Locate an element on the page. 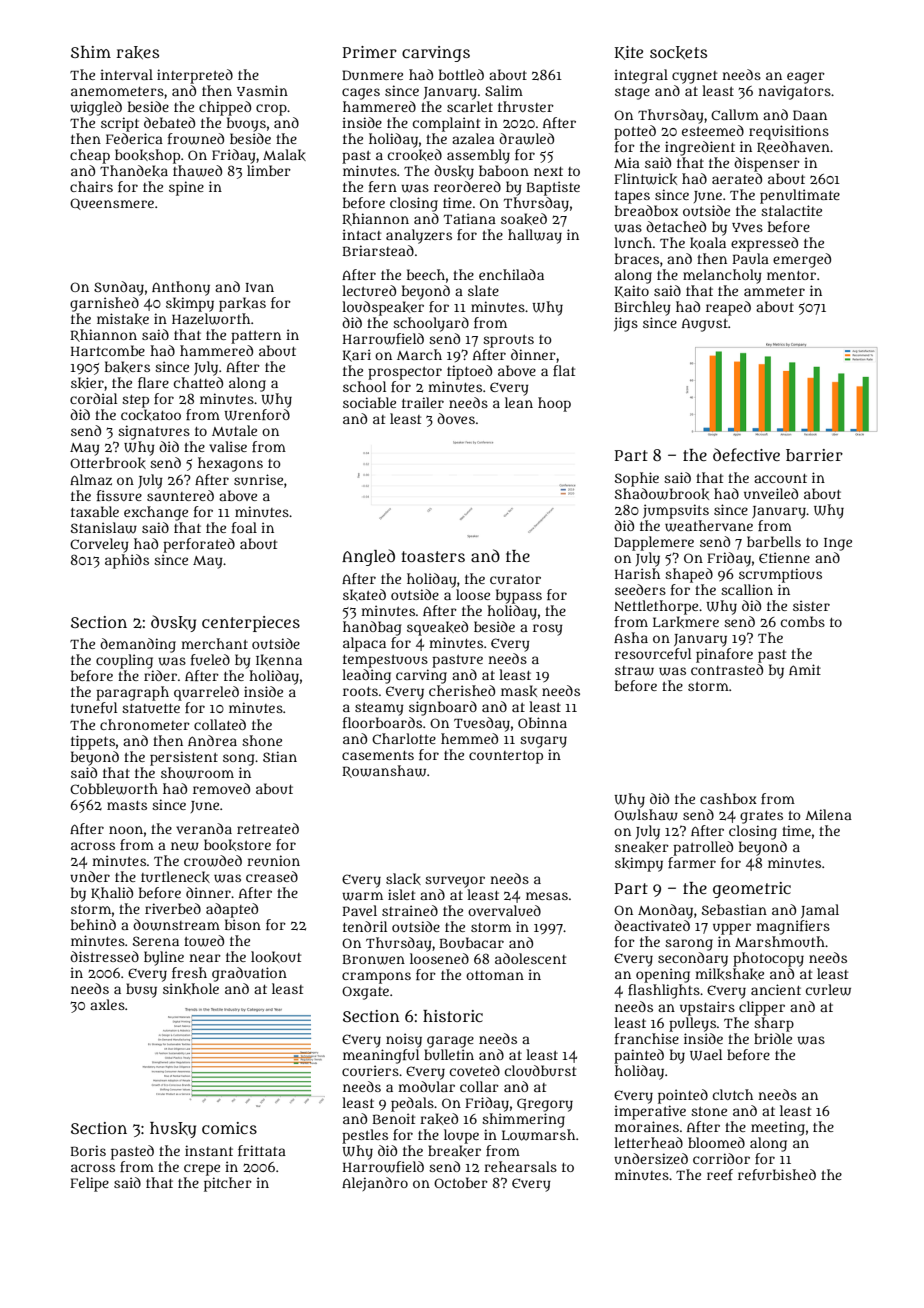  axles is located at coordinates (107, 1004).
